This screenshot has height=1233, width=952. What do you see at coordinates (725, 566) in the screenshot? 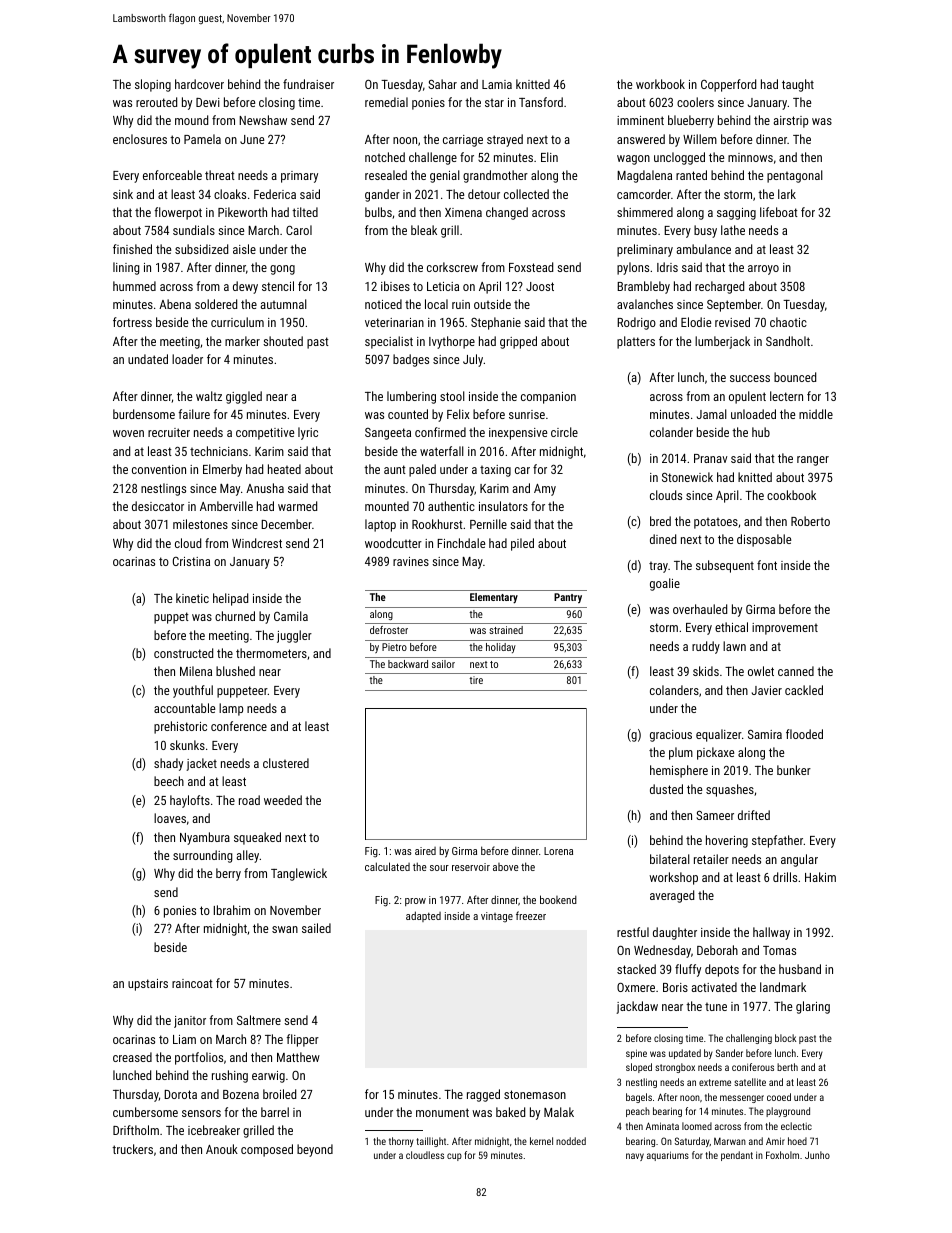
I see `subsequent` at bounding box center [725, 566].
